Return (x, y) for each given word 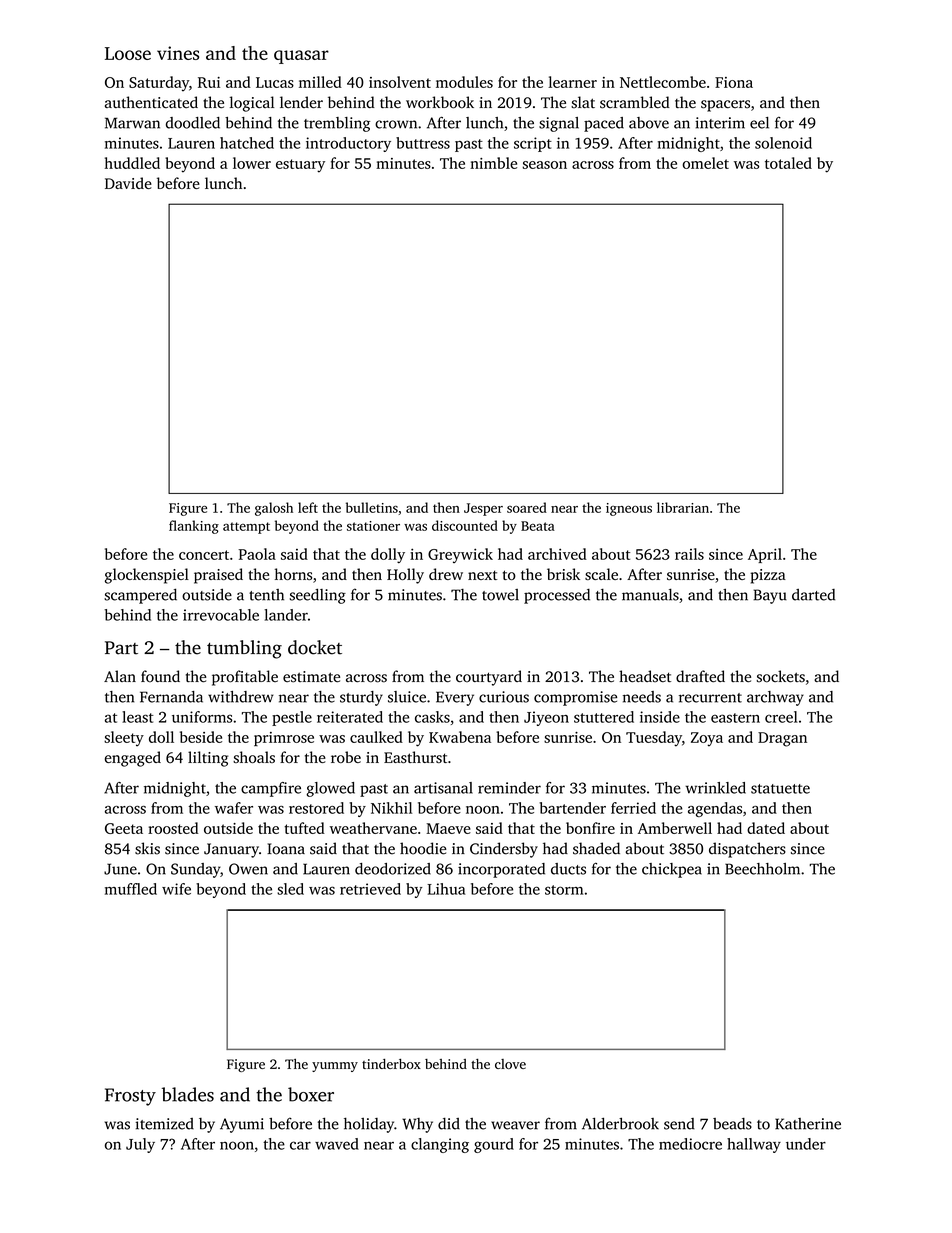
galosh (274, 509)
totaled (788, 163)
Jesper (483, 509)
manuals (650, 595)
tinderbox (391, 1064)
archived (557, 554)
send (679, 1124)
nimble (493, 163)
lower (252, 163)
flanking (194, 527)
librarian (683, 507)
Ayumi (242, 1125)
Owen (248, 869)
